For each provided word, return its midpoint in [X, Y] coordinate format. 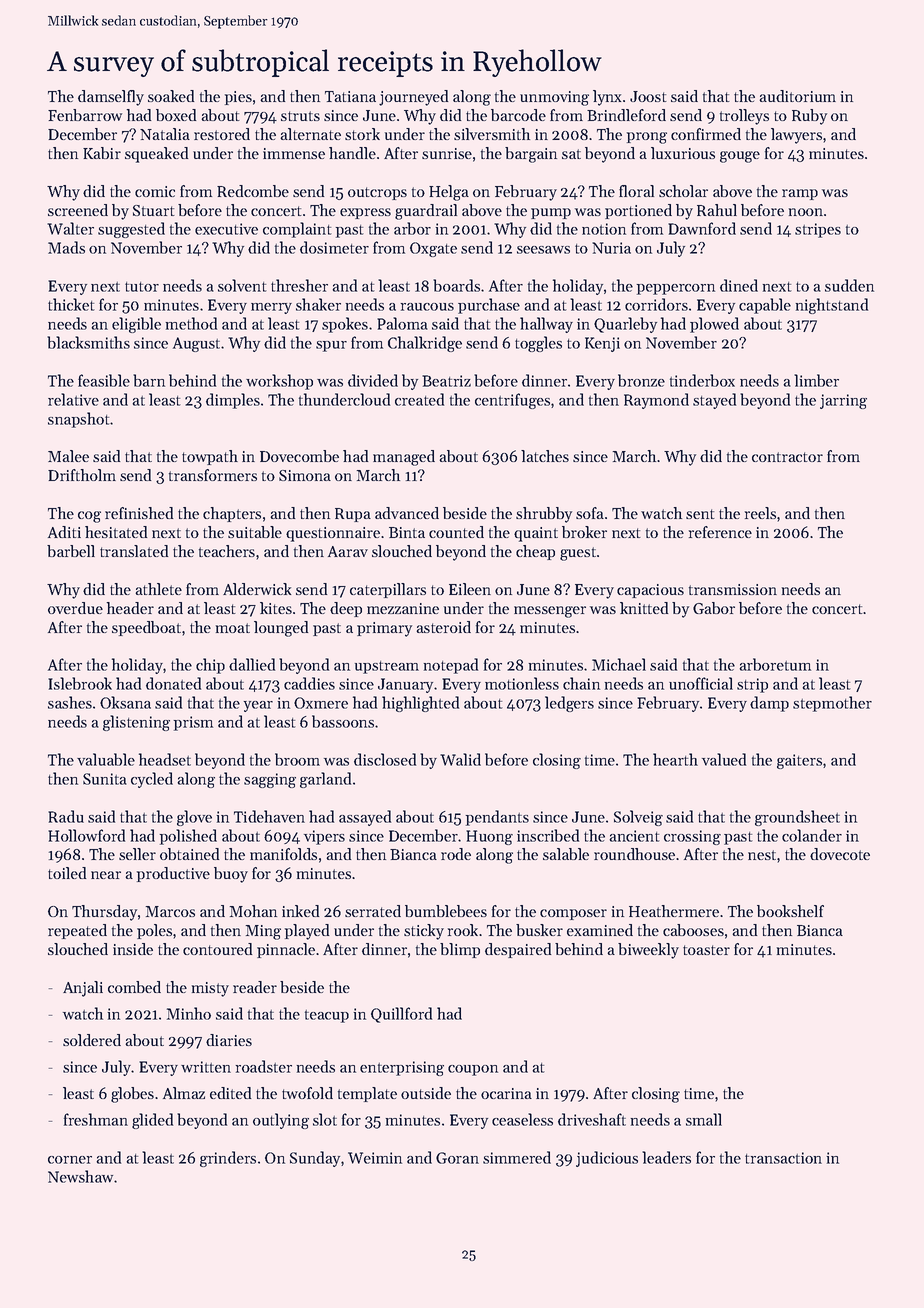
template [367, 1094]
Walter [70, 228]
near [106, 875]
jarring [843, 401]
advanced [407, 513]
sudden [849, 285]
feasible [104, 380]
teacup [327, 1016]
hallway [546, 325]
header [130, 608]
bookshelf [790, 911]
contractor [787, 457]
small [704, 1119]
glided [152, 1121]
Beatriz [446, 381]
